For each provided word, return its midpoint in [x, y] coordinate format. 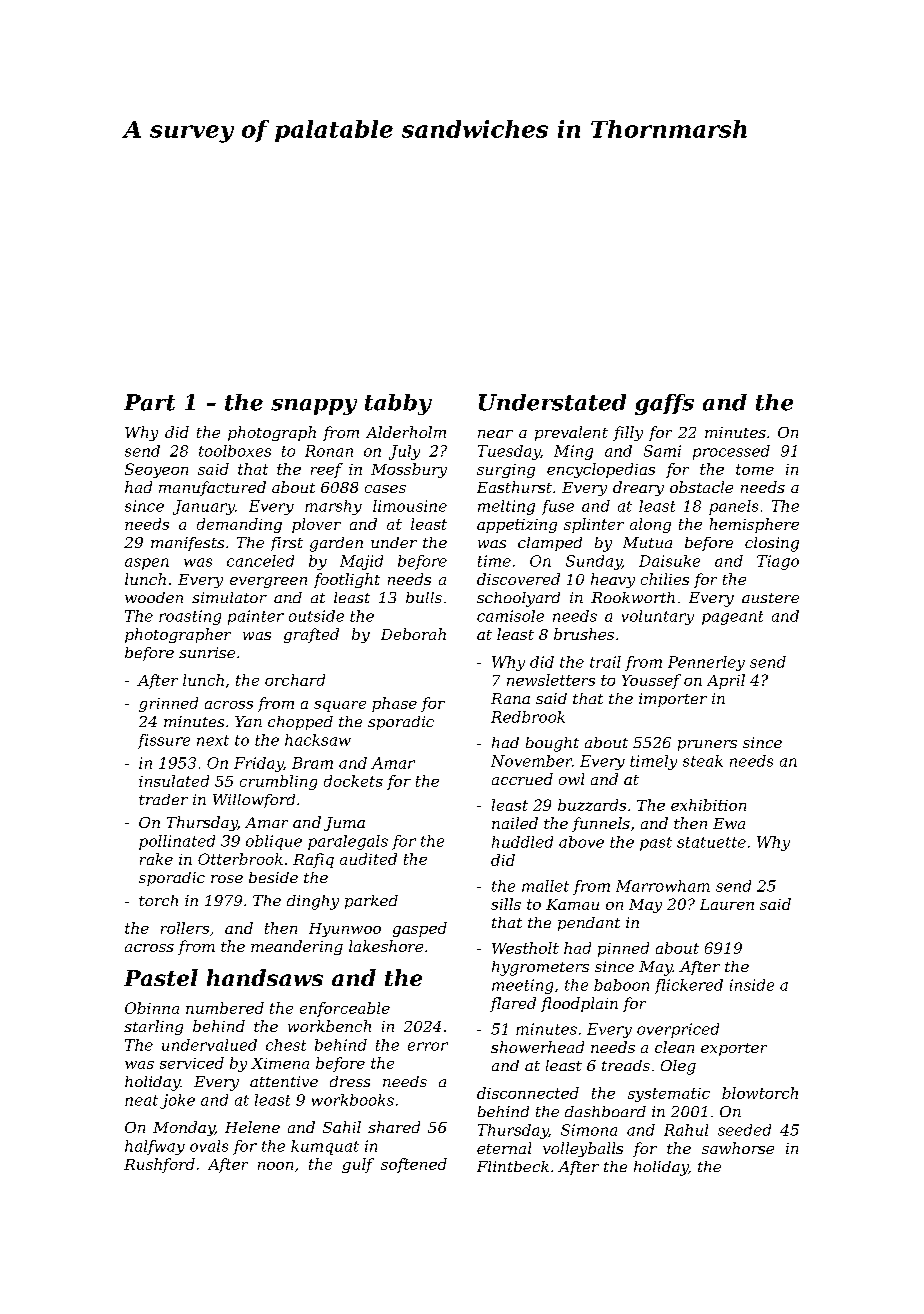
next [213, 740]
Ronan [329, 451]
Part [149, 402]
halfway [155, 1147]
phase [394, 704]
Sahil [342, 1127]
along [650, 525]
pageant [732, 618]
